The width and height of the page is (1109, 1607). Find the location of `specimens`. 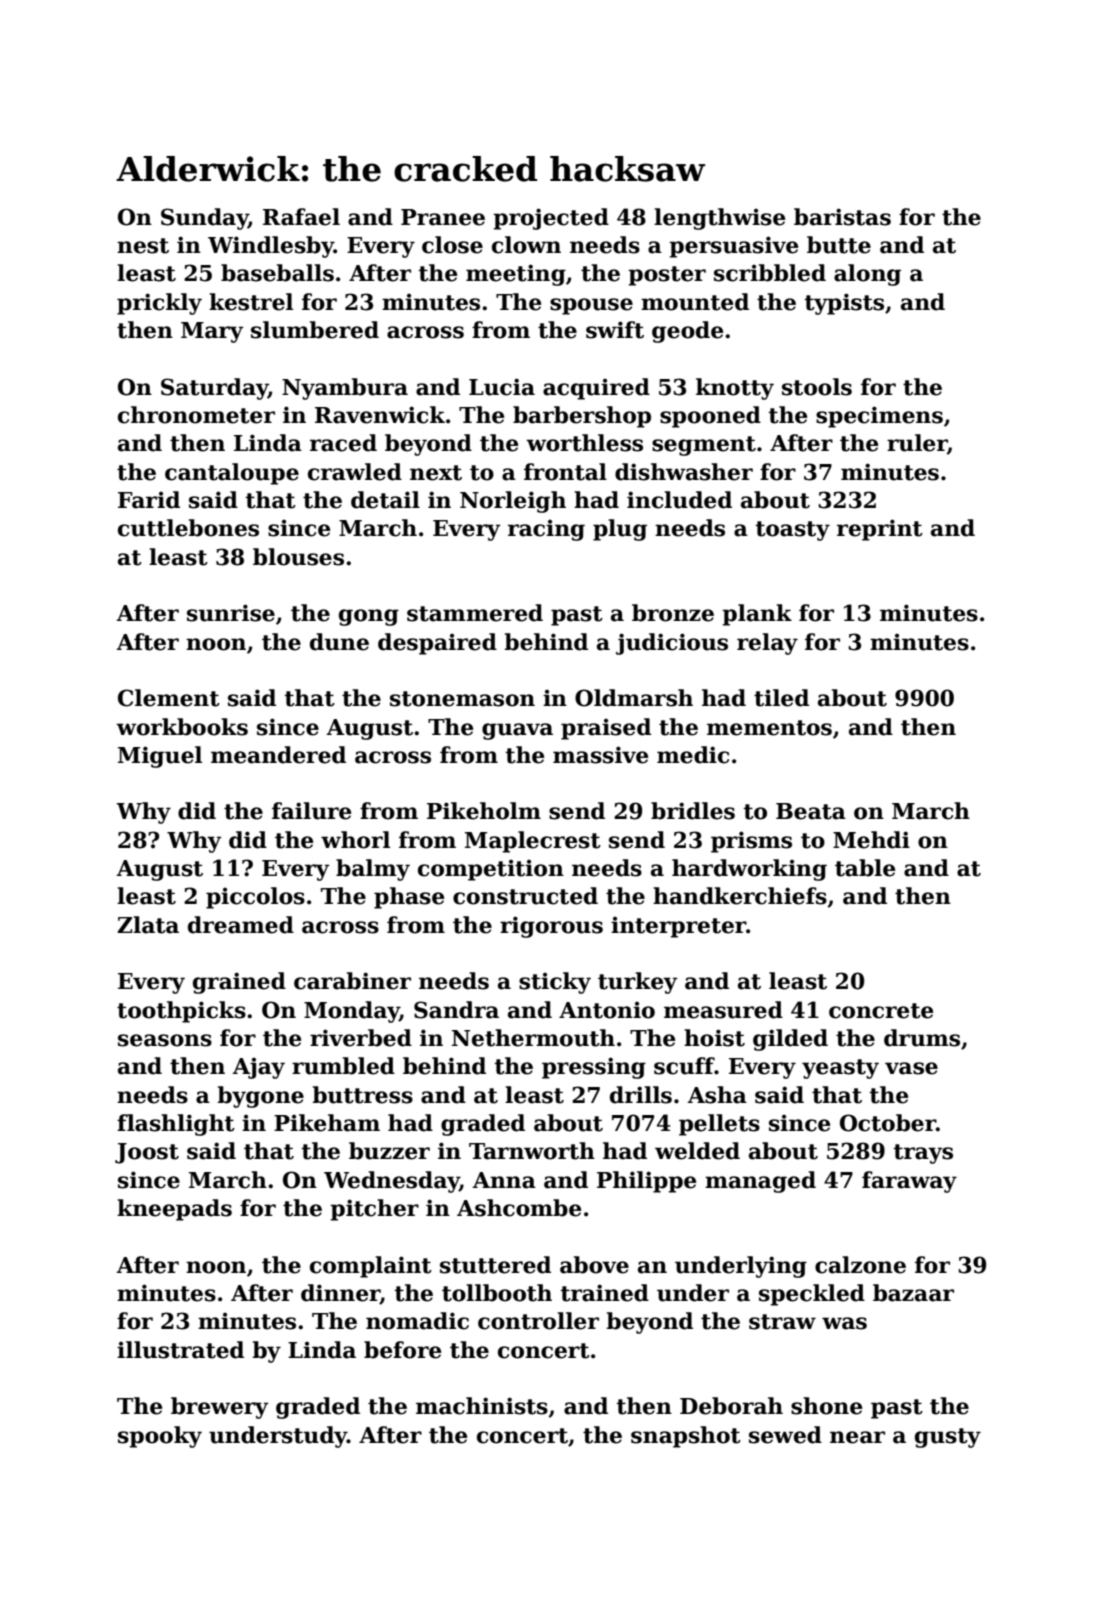

specimens is located at coordinates (879, 417).
